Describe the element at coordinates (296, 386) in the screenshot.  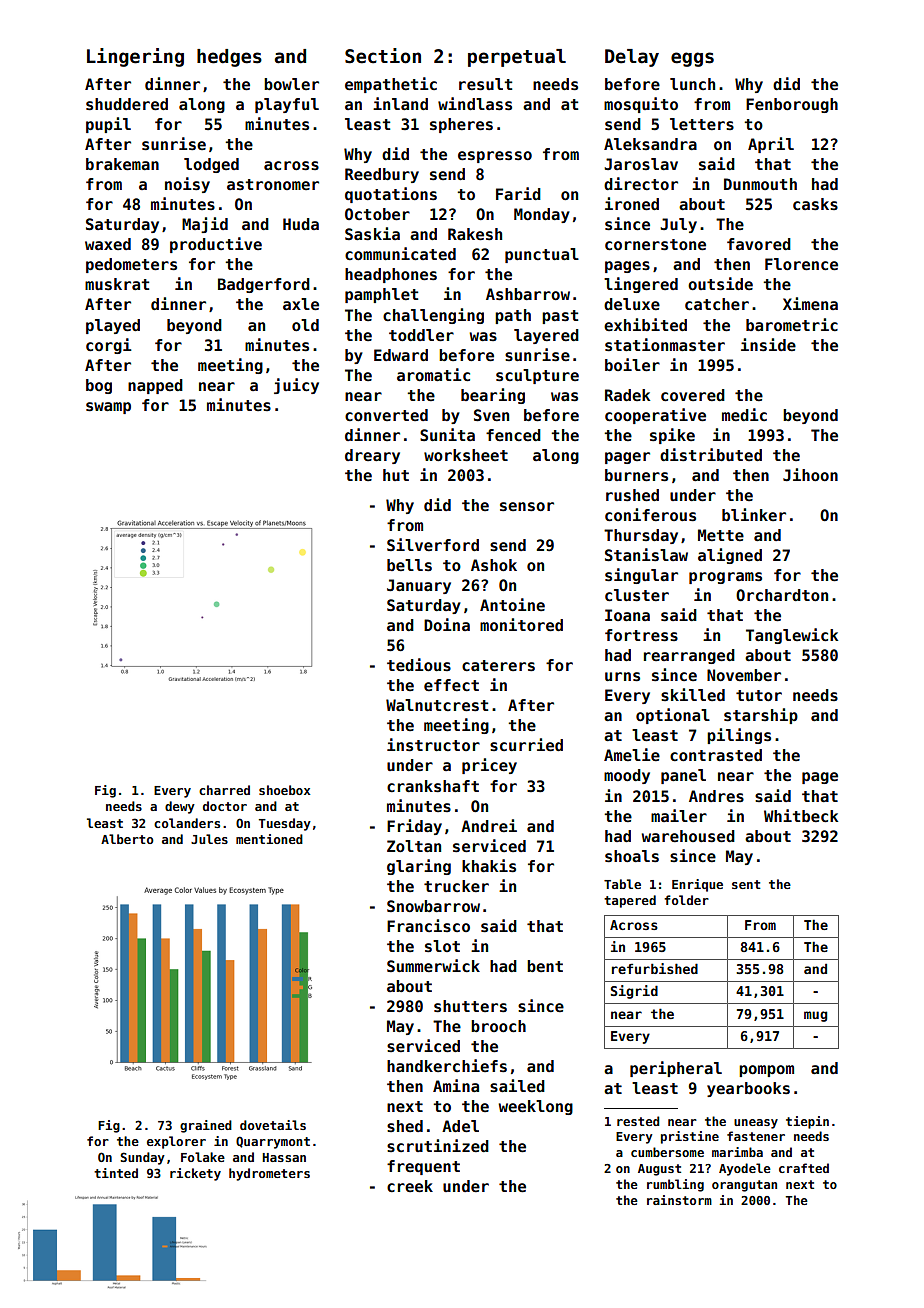
I see `juicy` at that location.
